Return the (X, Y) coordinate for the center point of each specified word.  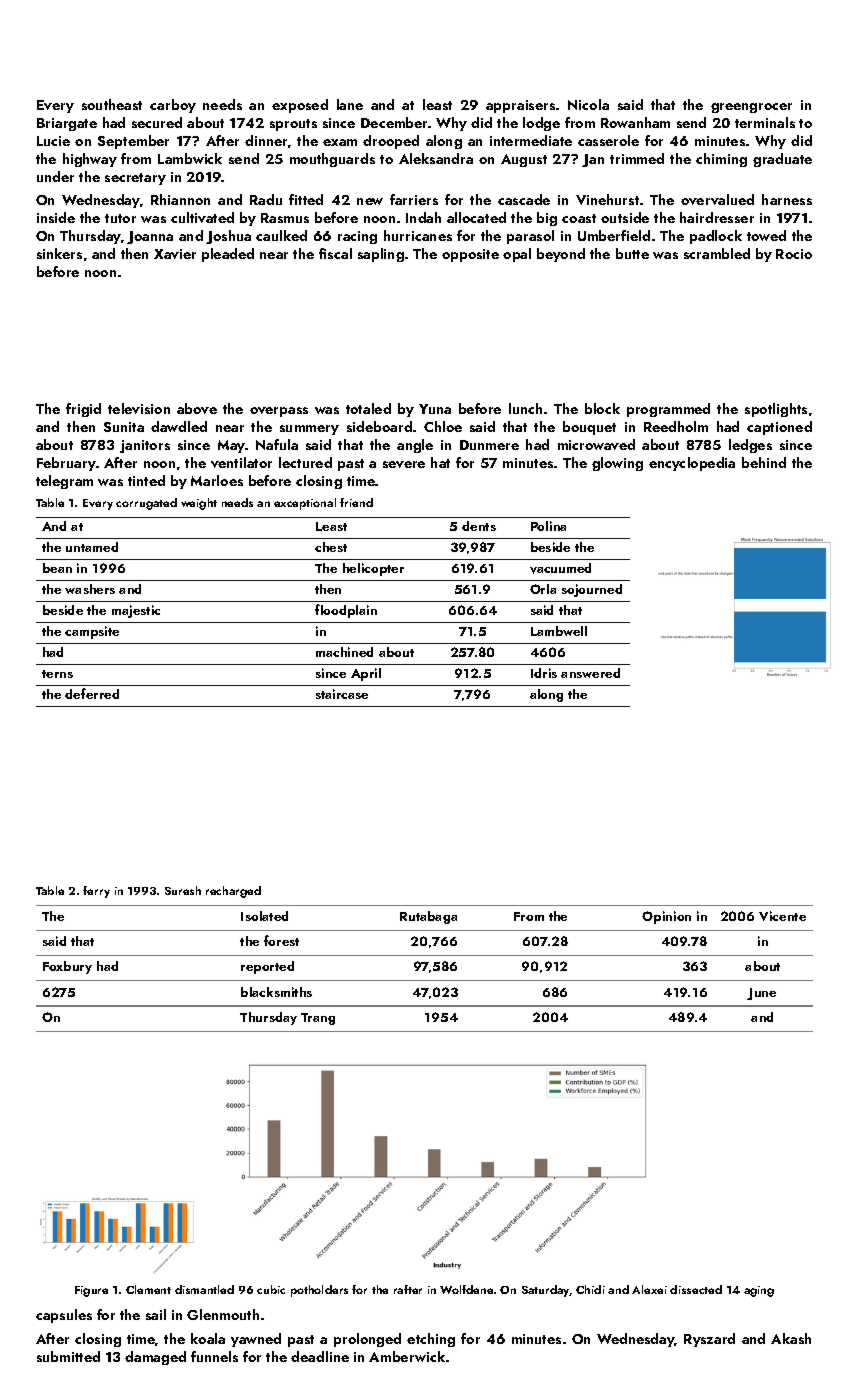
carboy (173, 106)
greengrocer (751, 108)
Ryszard (709, 1340)
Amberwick (407, 1356)
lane (350, 104)
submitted (68, 1356)
